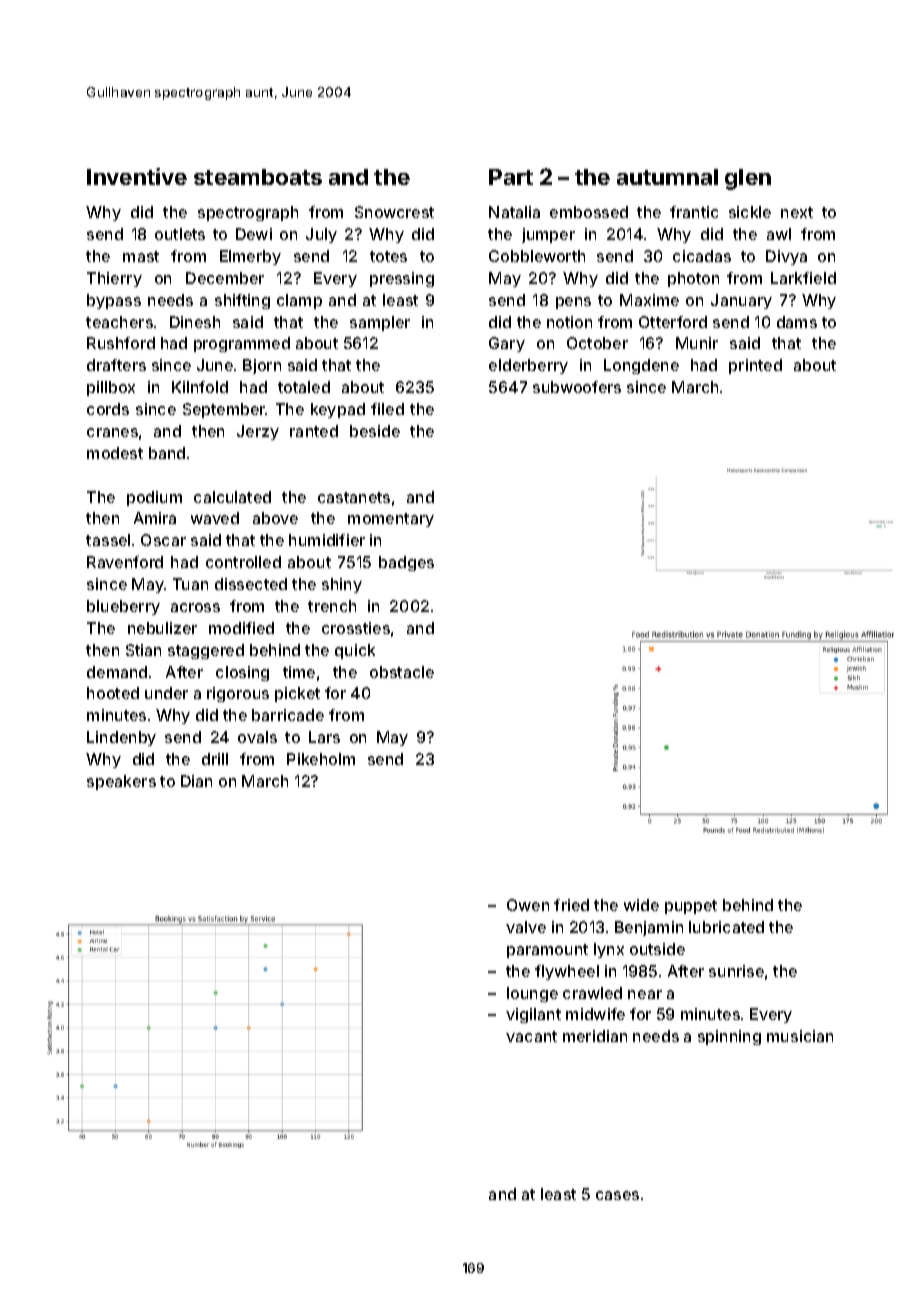 This screenshot has height=1311, width=924. What do you see at coordinates (402, 672) in the screenshot?
I see `obstacle` at bounding box center [402, 672].
